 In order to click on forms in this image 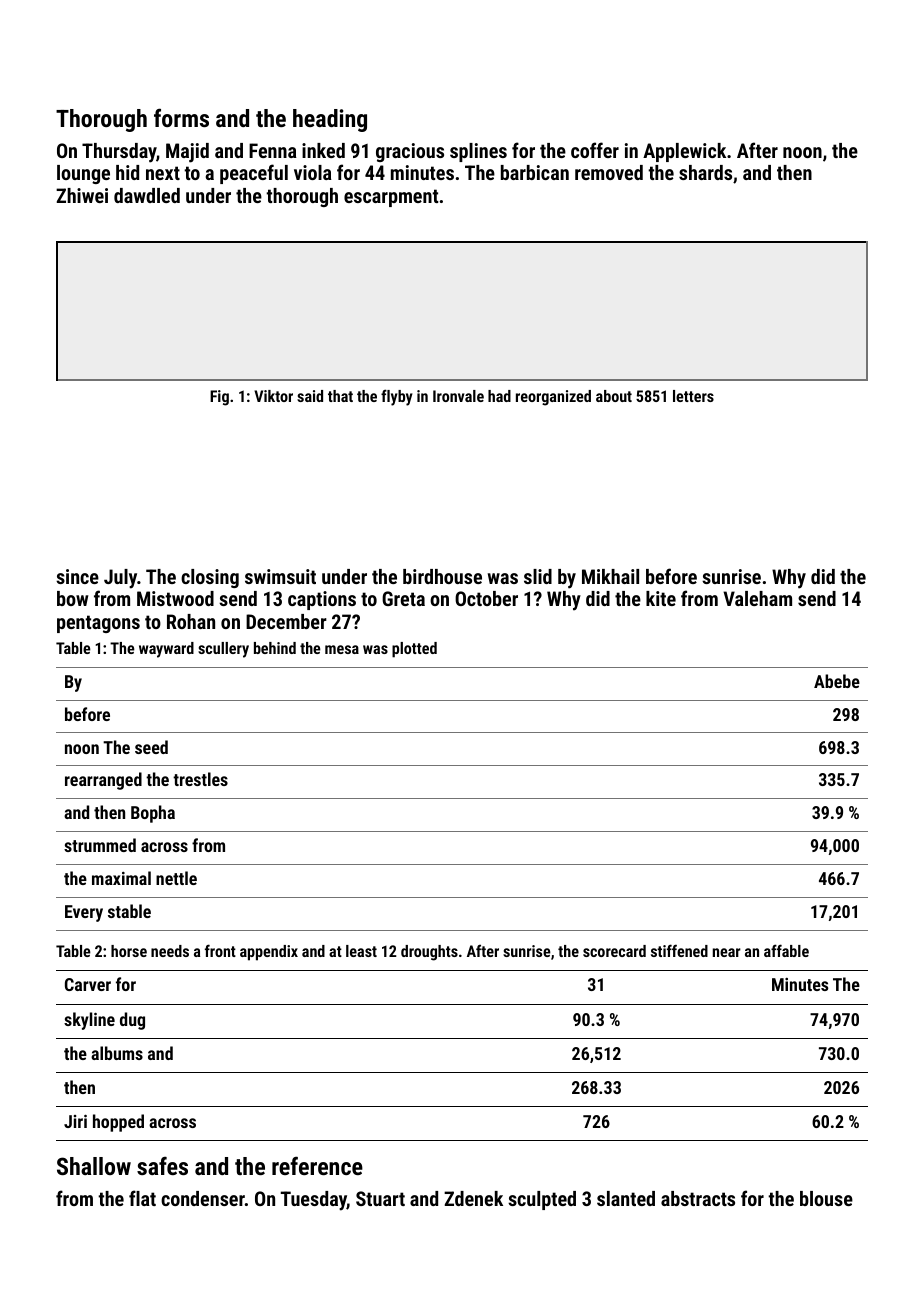, I will do `click(181, 117)`.
